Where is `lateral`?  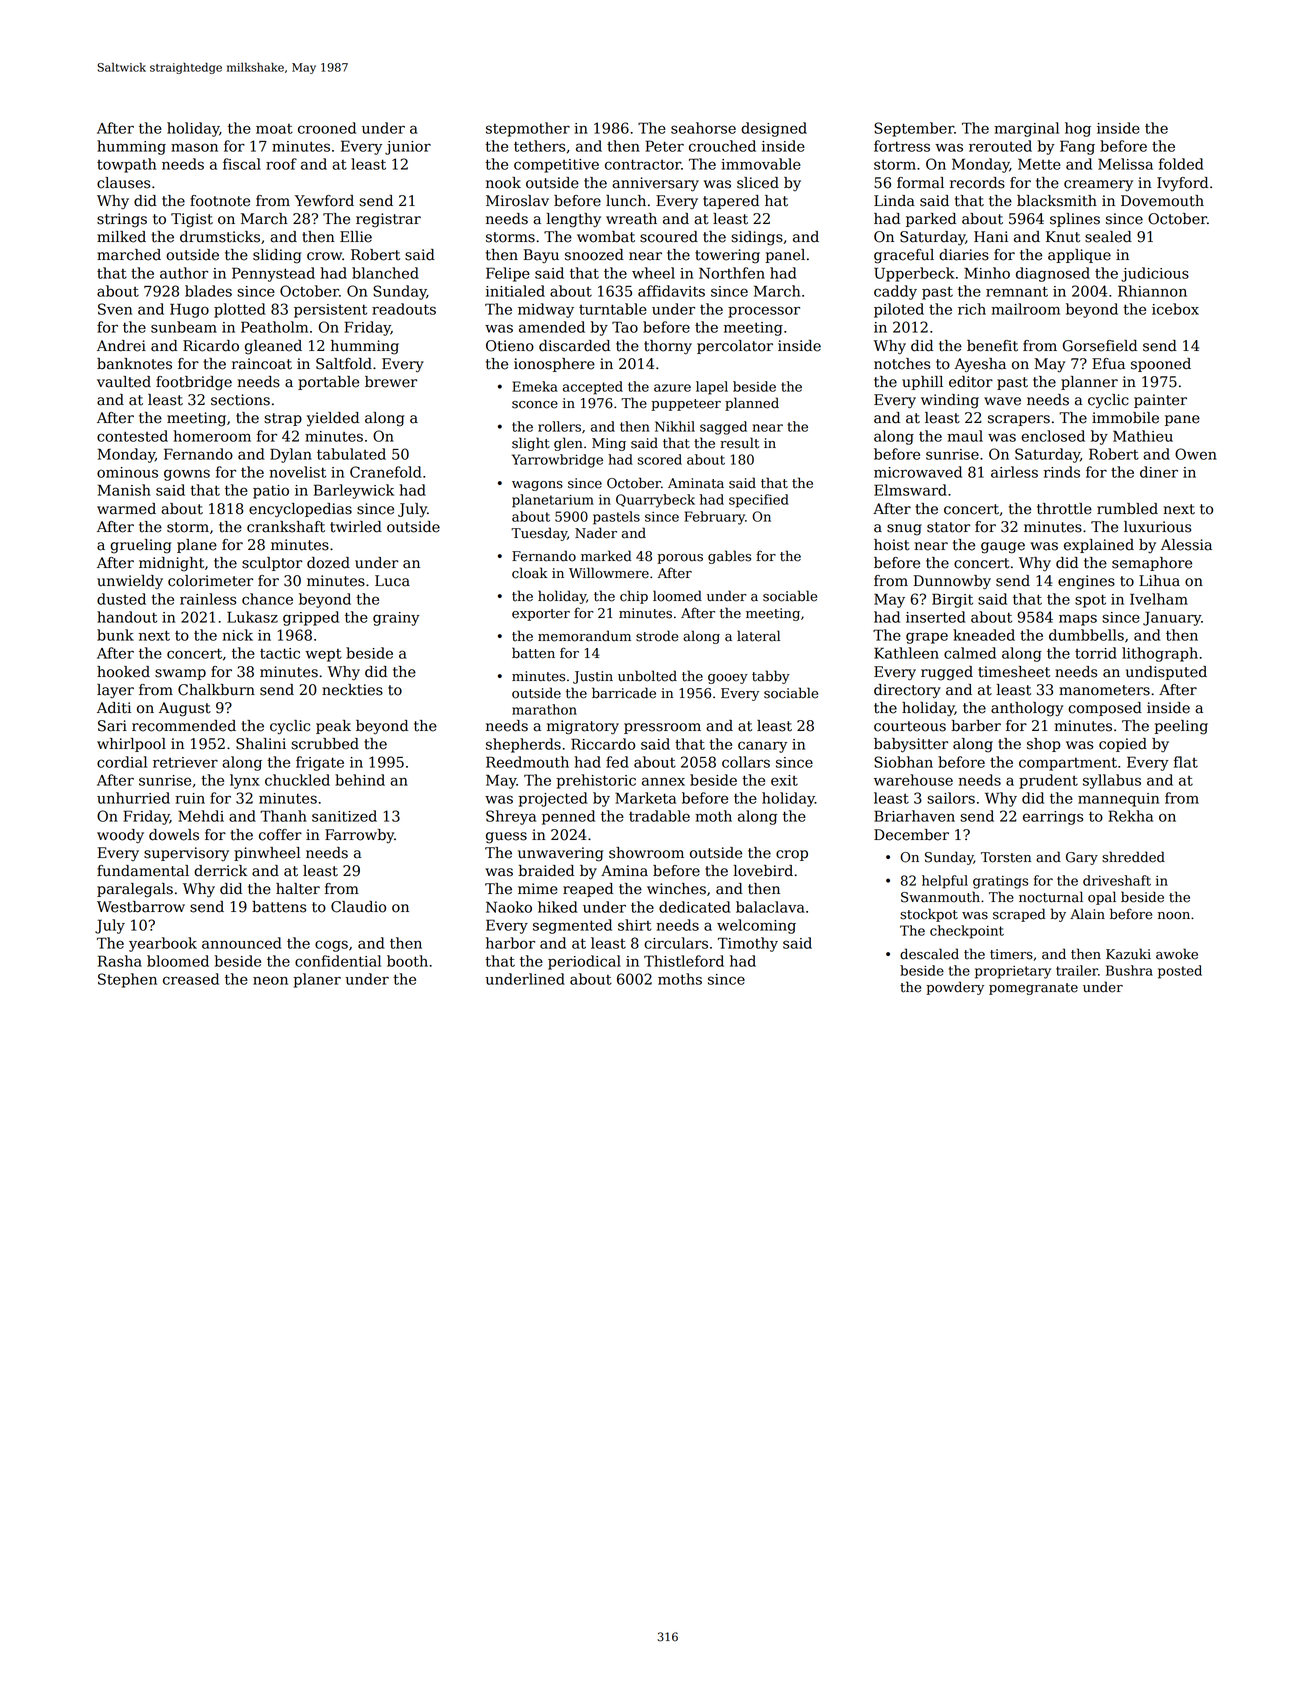
lateral is located at coordinates (758, 636).
